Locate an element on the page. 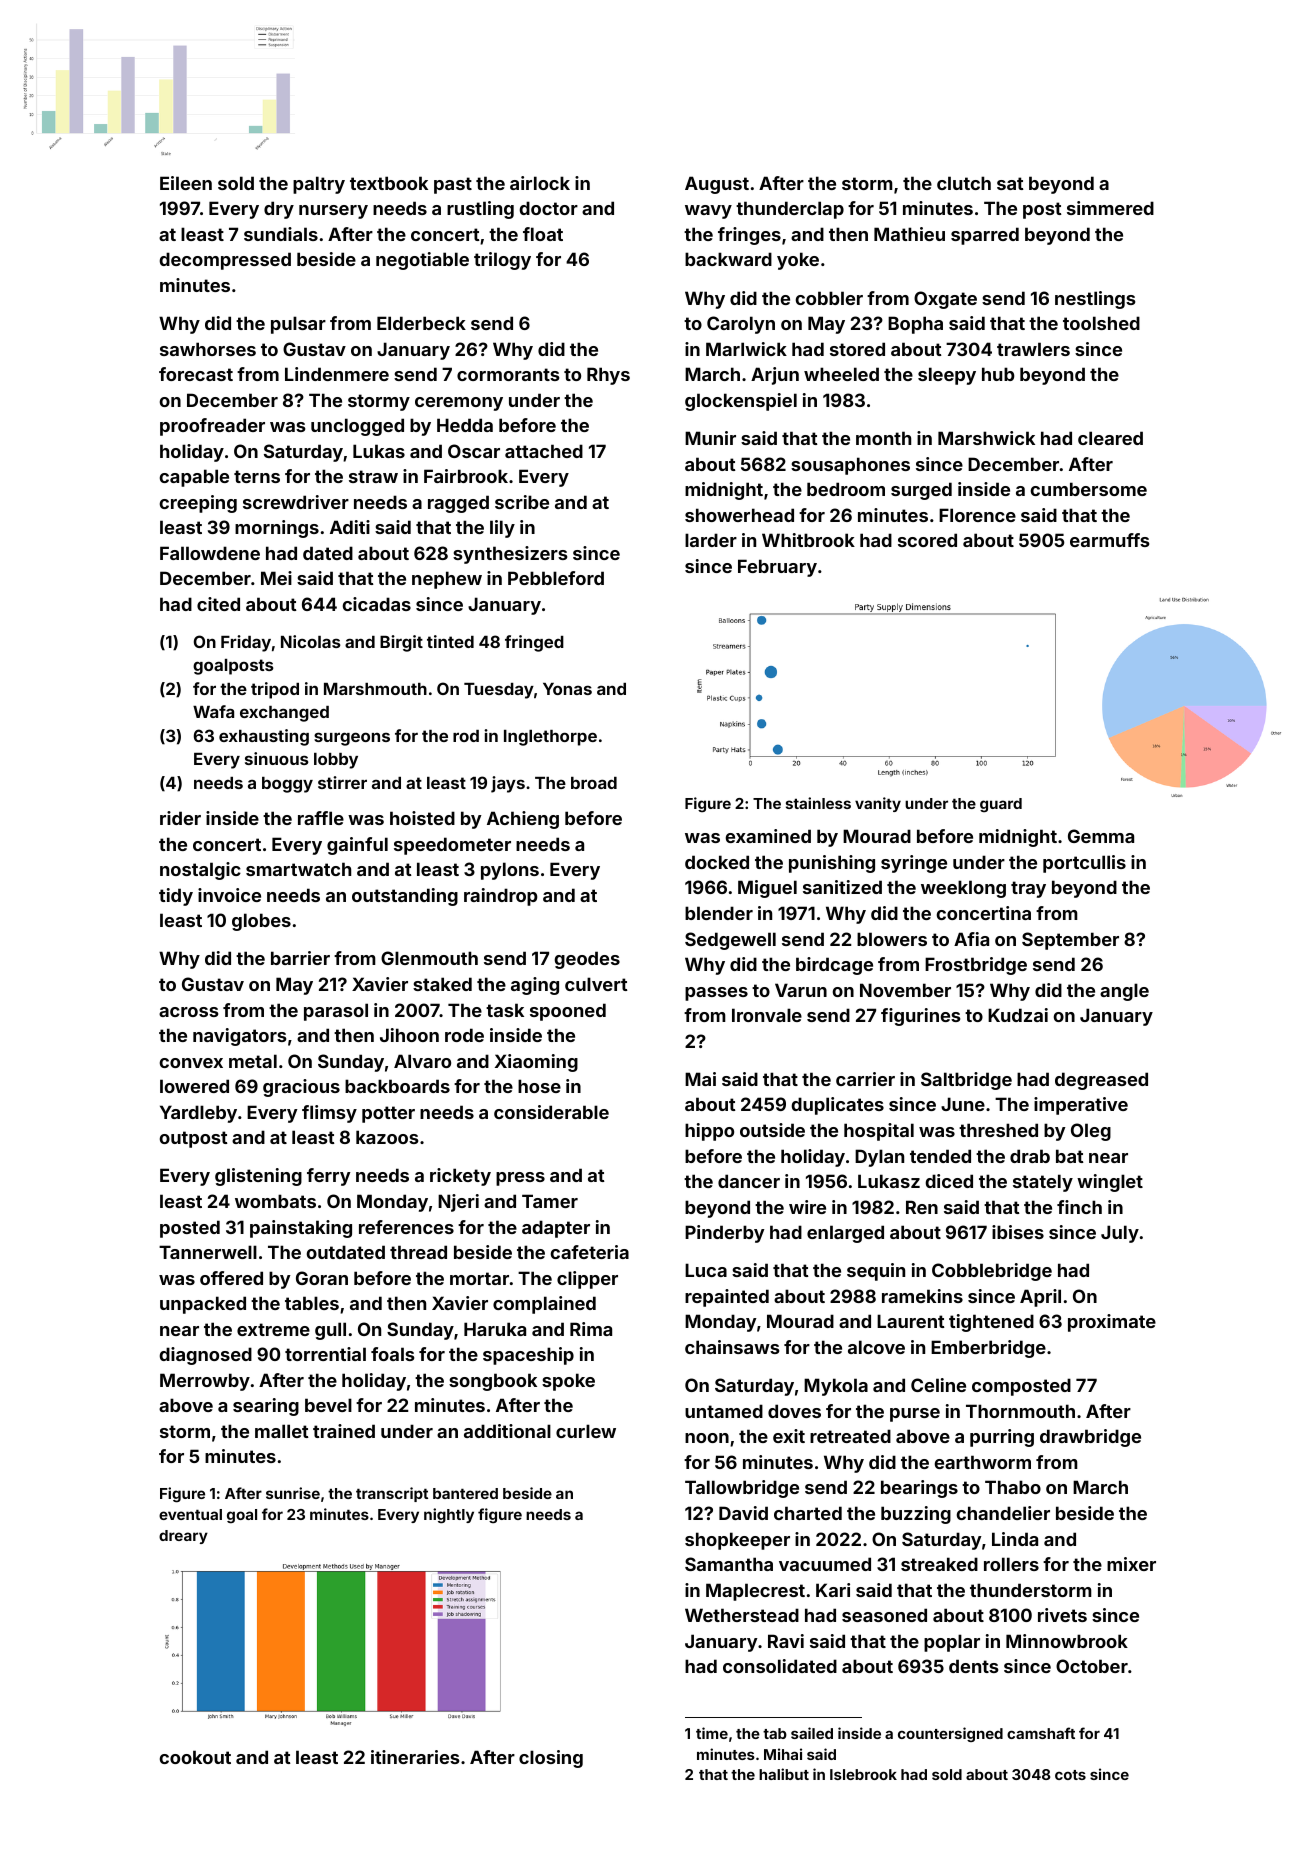 The image size is (1316, 1861). time is located at coordinates (712, 1733).
